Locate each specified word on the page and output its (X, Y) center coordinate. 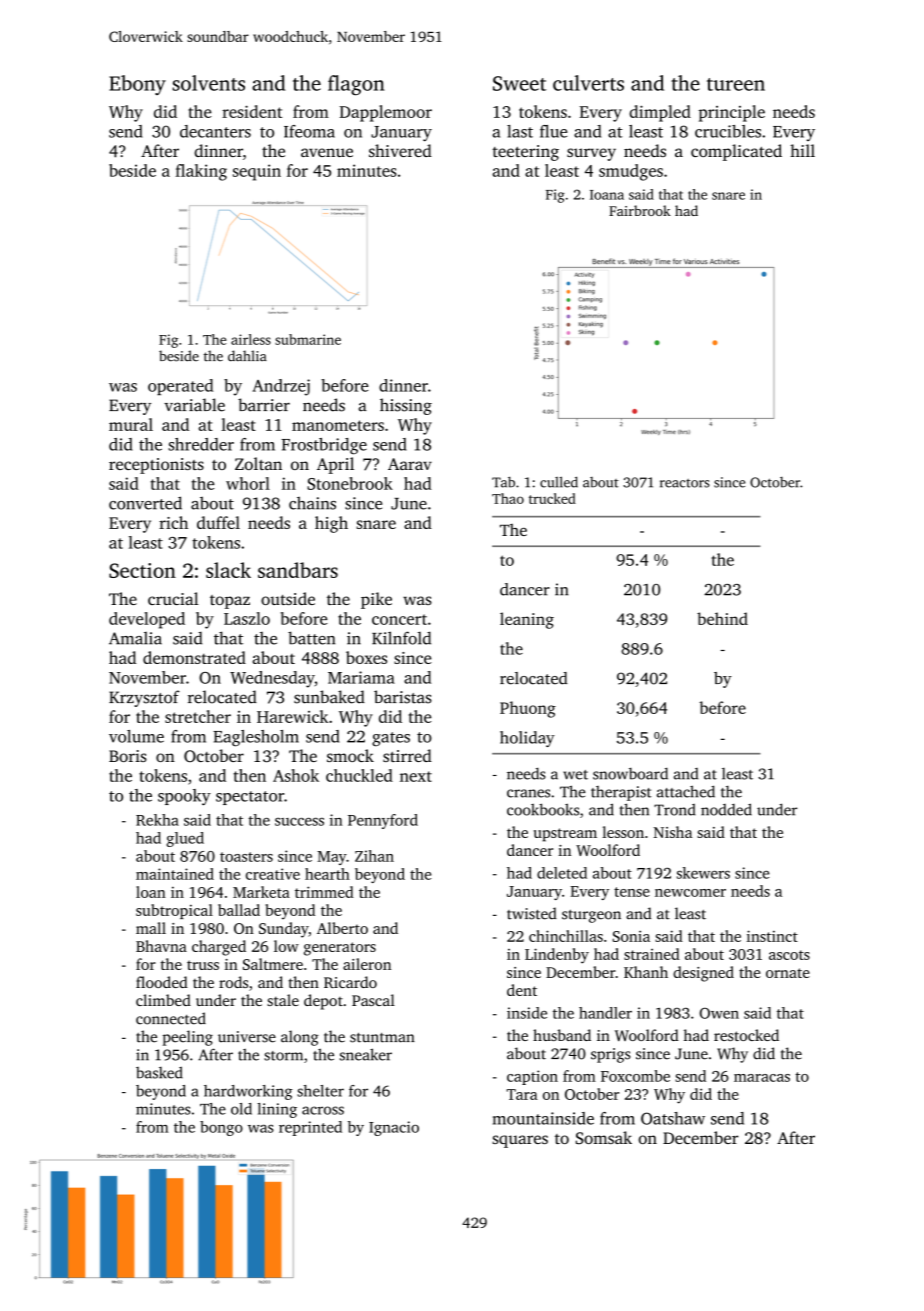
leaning (527, 620)
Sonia (631, 936)
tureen (736, 84)
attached (686, 791)
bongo (221, 1128)
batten (311, 638)
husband (562, 1035)
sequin (257, 172)
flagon (356, 85)
